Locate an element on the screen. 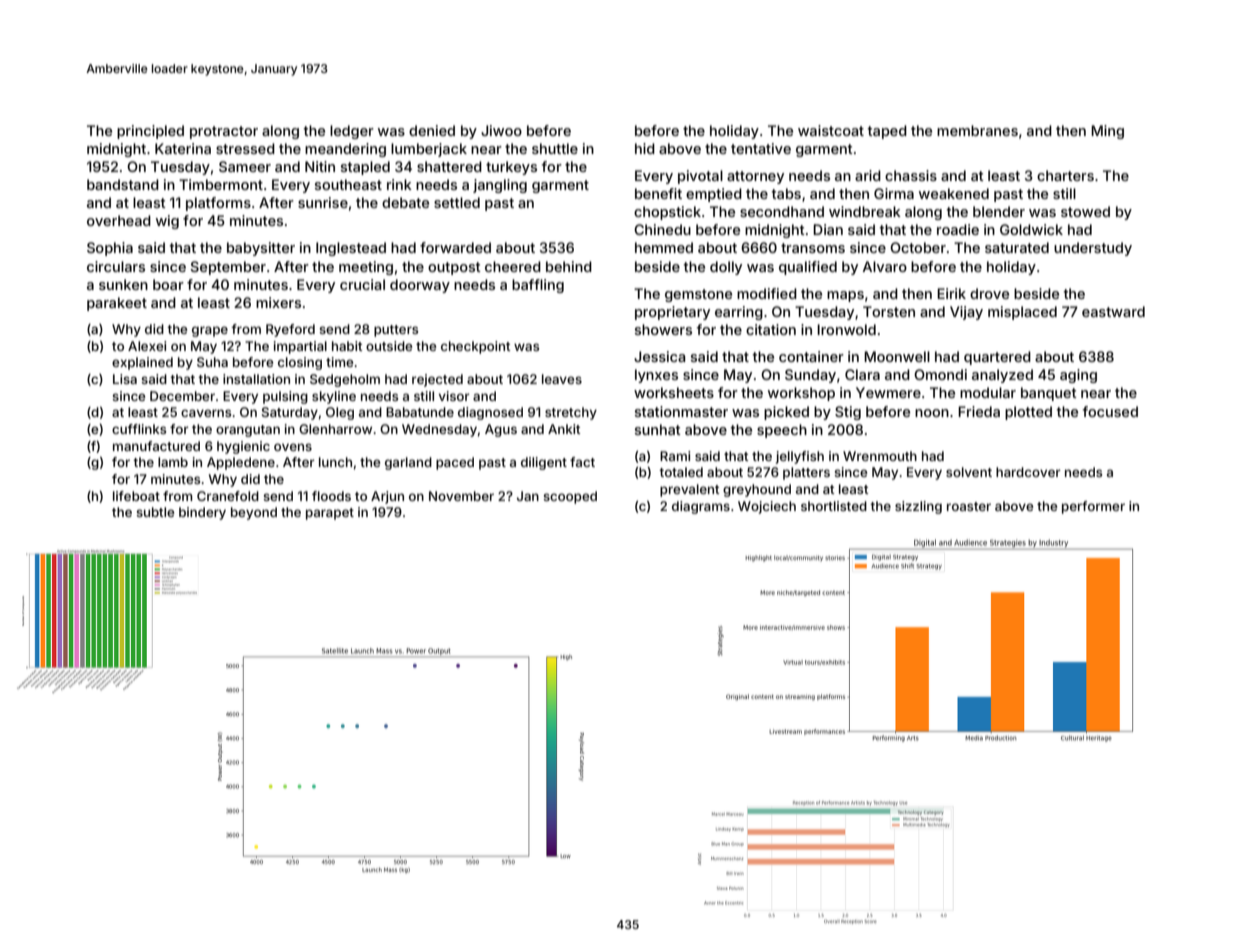  leaves is located at coordinates (562, 379).
